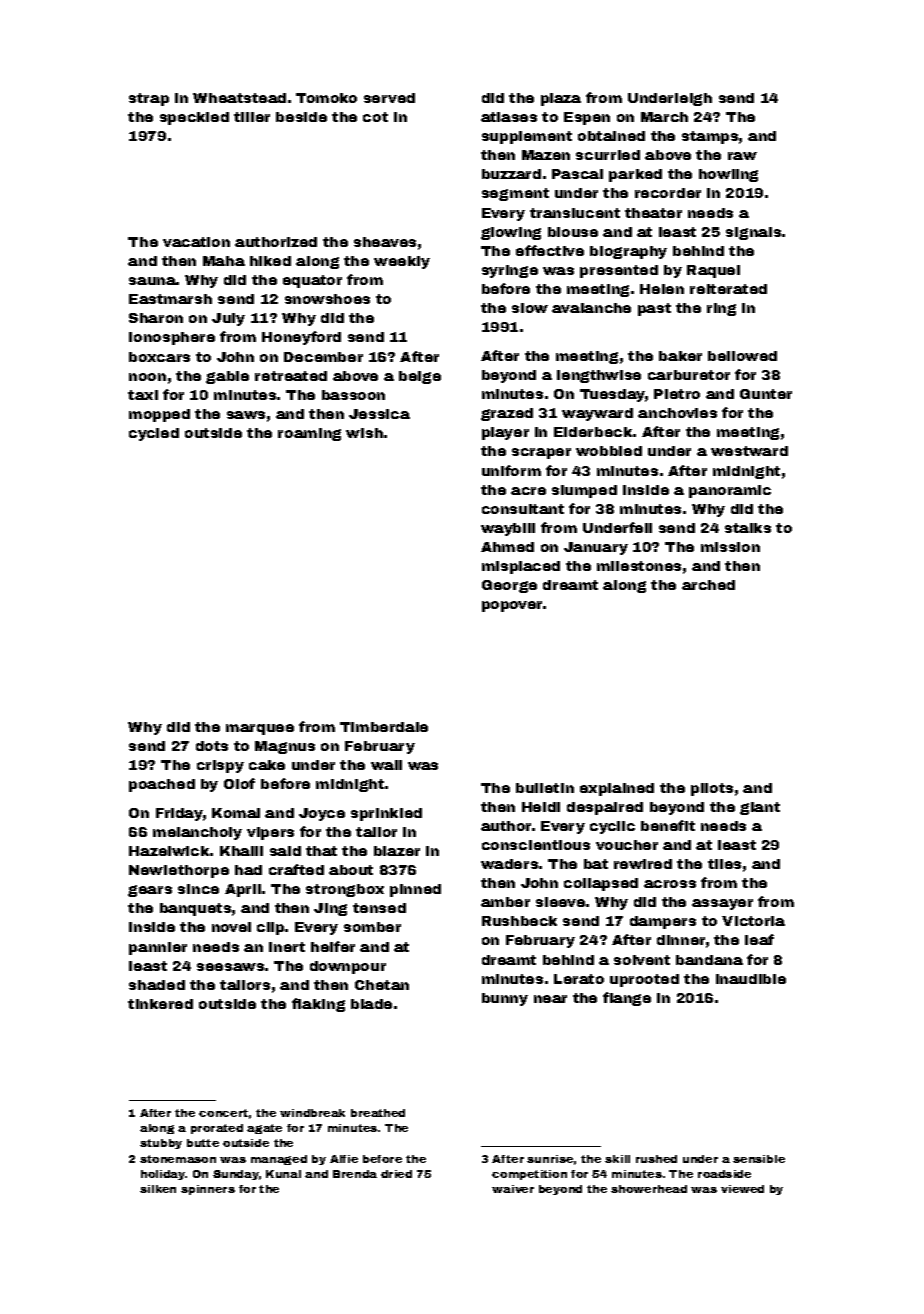 This document has height=1314, width=924. I want to click on bulletin, so click(545, 788).
